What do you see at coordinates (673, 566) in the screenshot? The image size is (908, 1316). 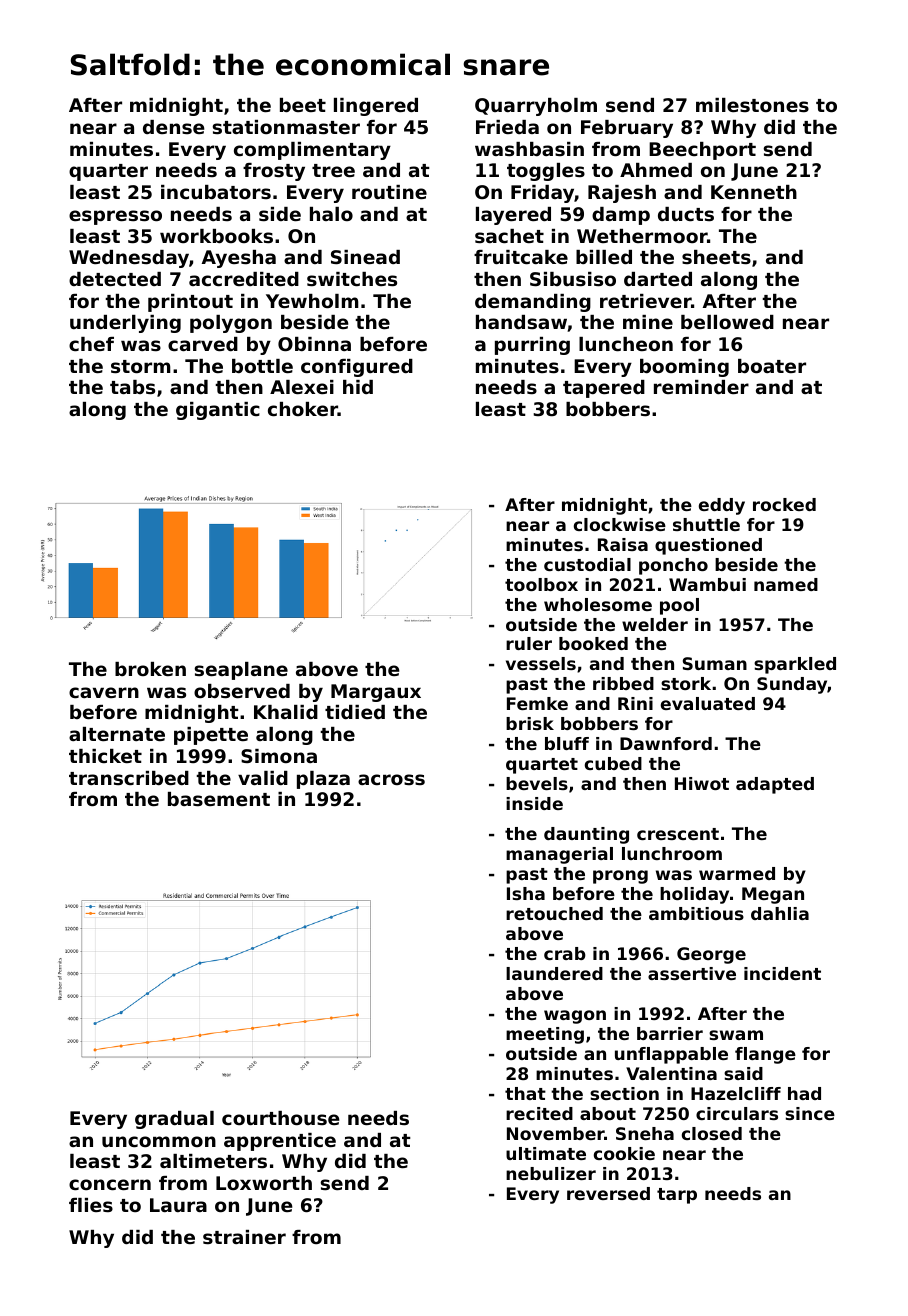 I see `poncho` at bounding box center [673, 566].
